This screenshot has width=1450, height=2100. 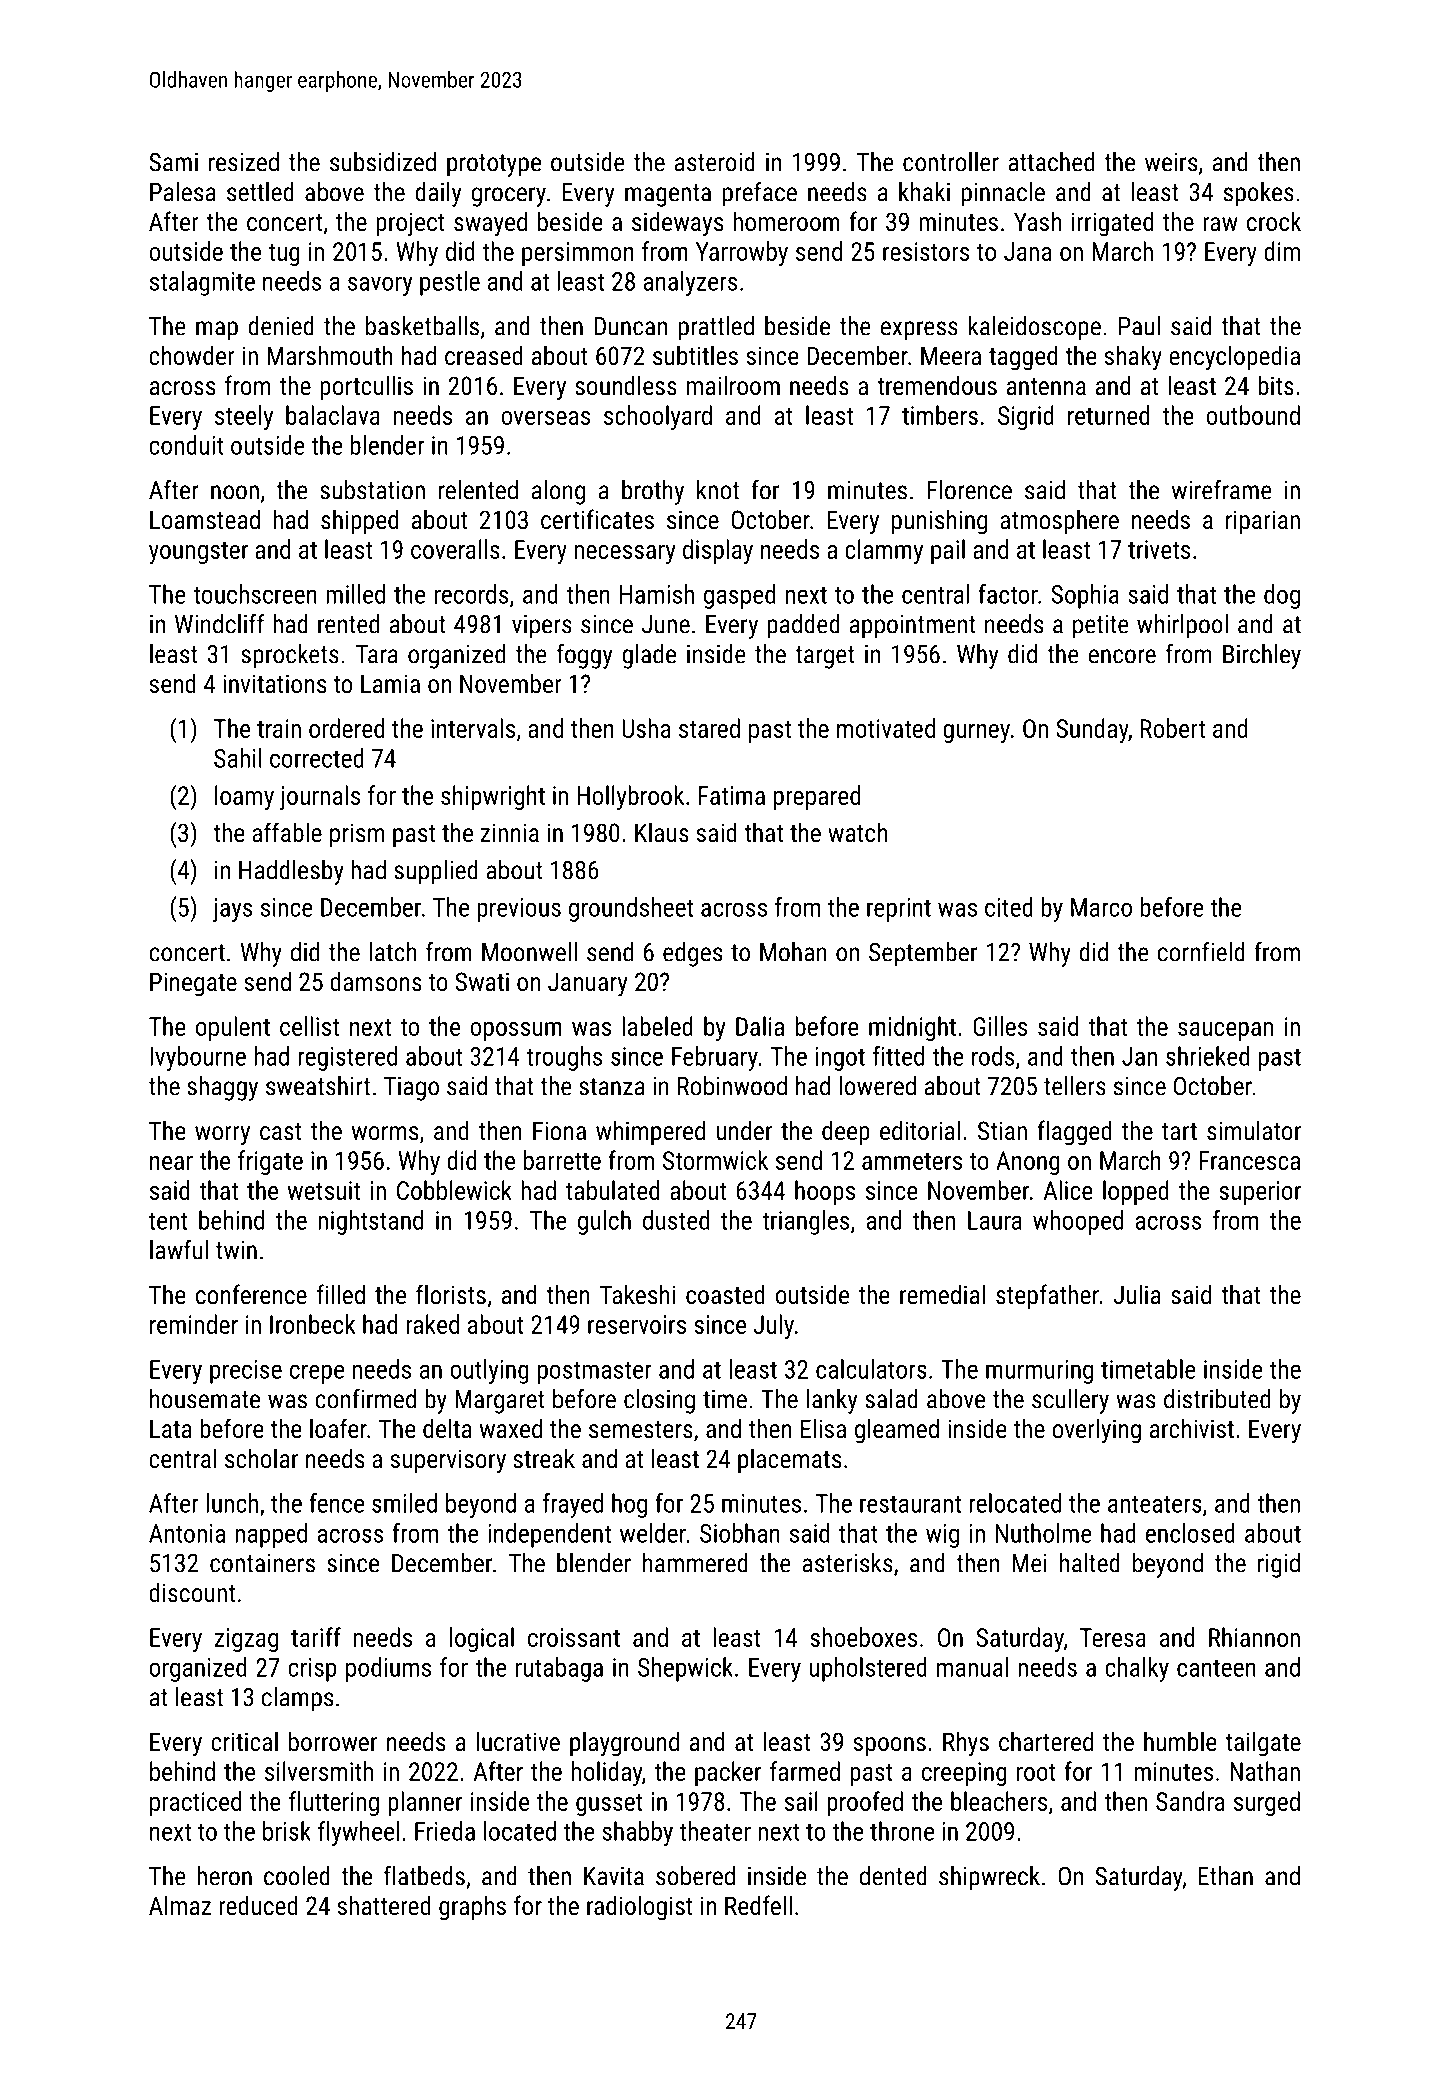 What do you see at coordinates (244, 1741) in the screenshot?
I see `critical` at bounding box center [244, 1741].
